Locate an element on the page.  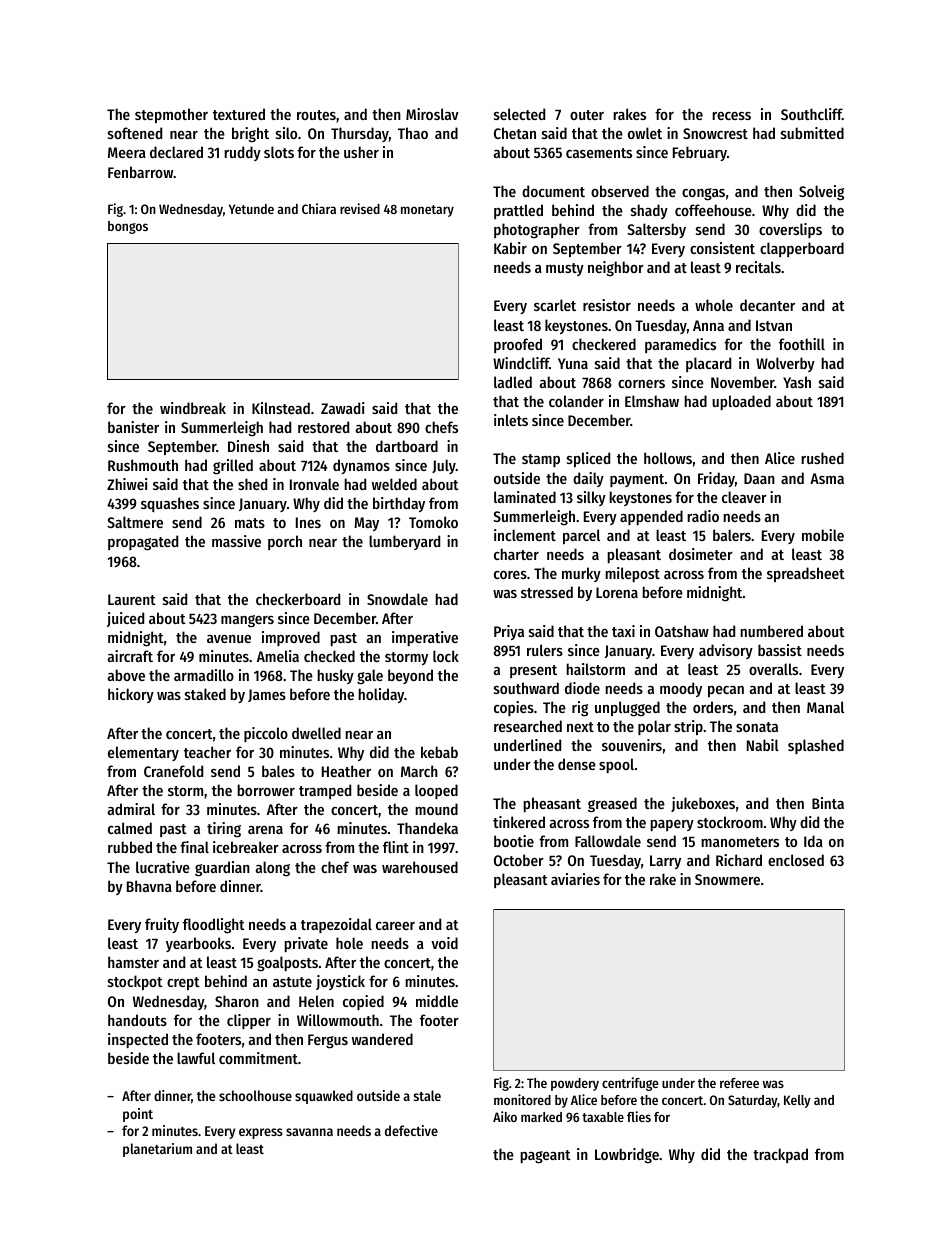
overalls is located at coordinates (773, 669).
